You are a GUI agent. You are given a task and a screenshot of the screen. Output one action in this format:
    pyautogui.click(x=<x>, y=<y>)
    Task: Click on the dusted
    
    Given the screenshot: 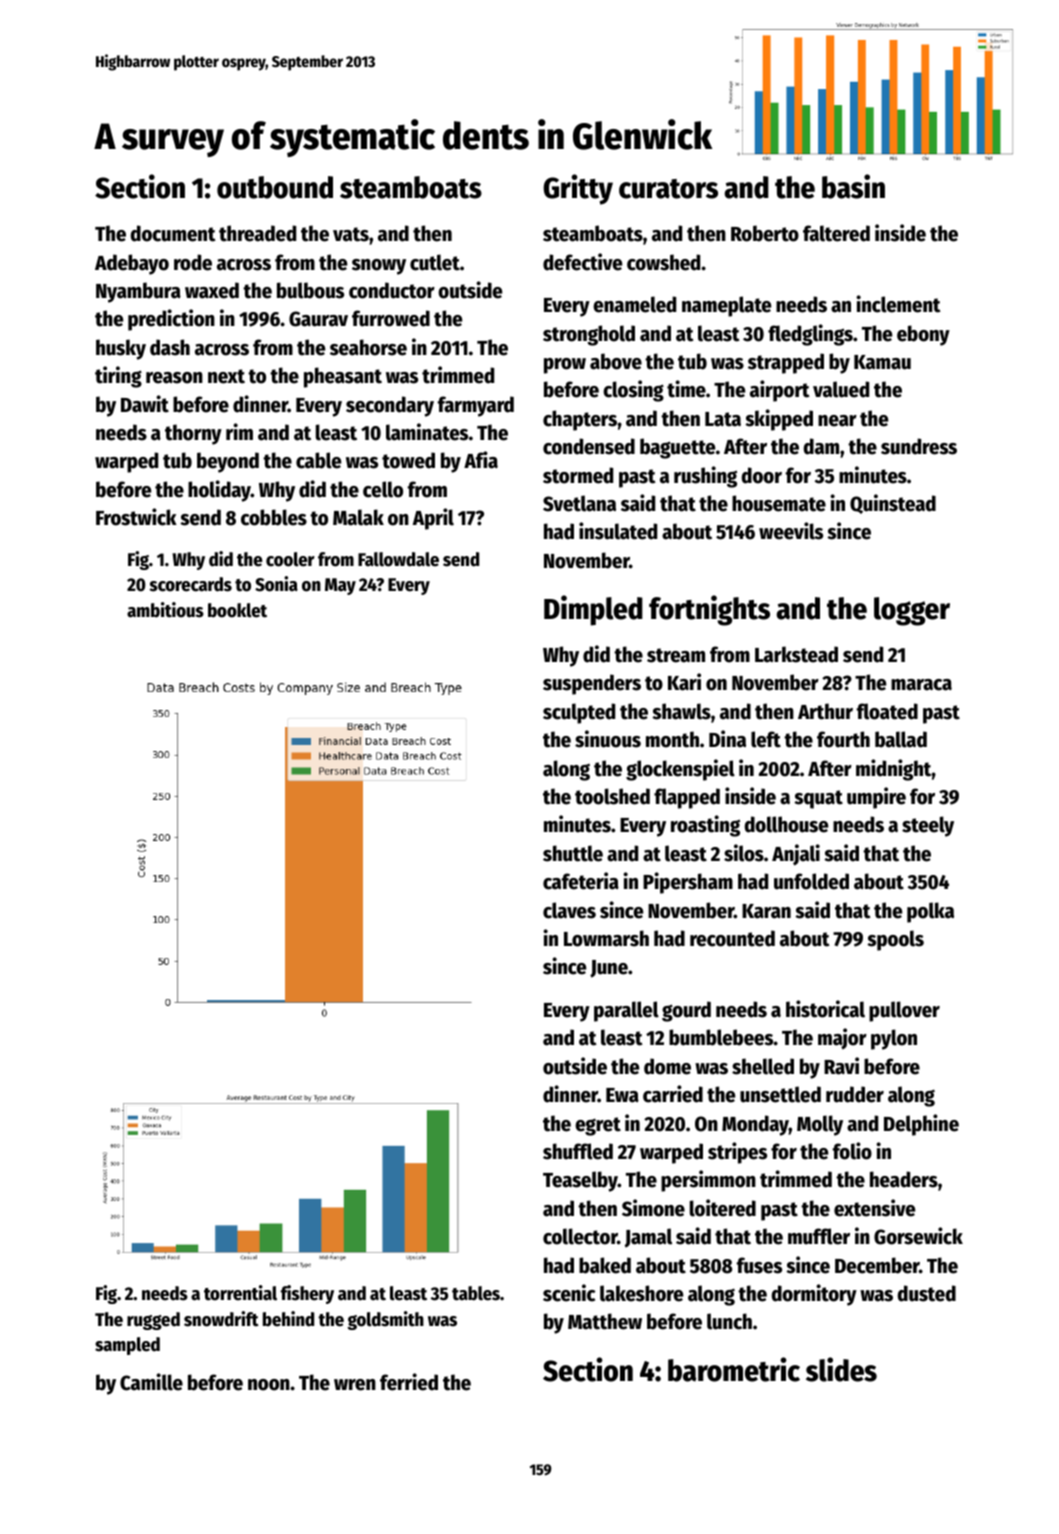 What is the action you would take?
    pyautogui.click(x=927, y=1293)
